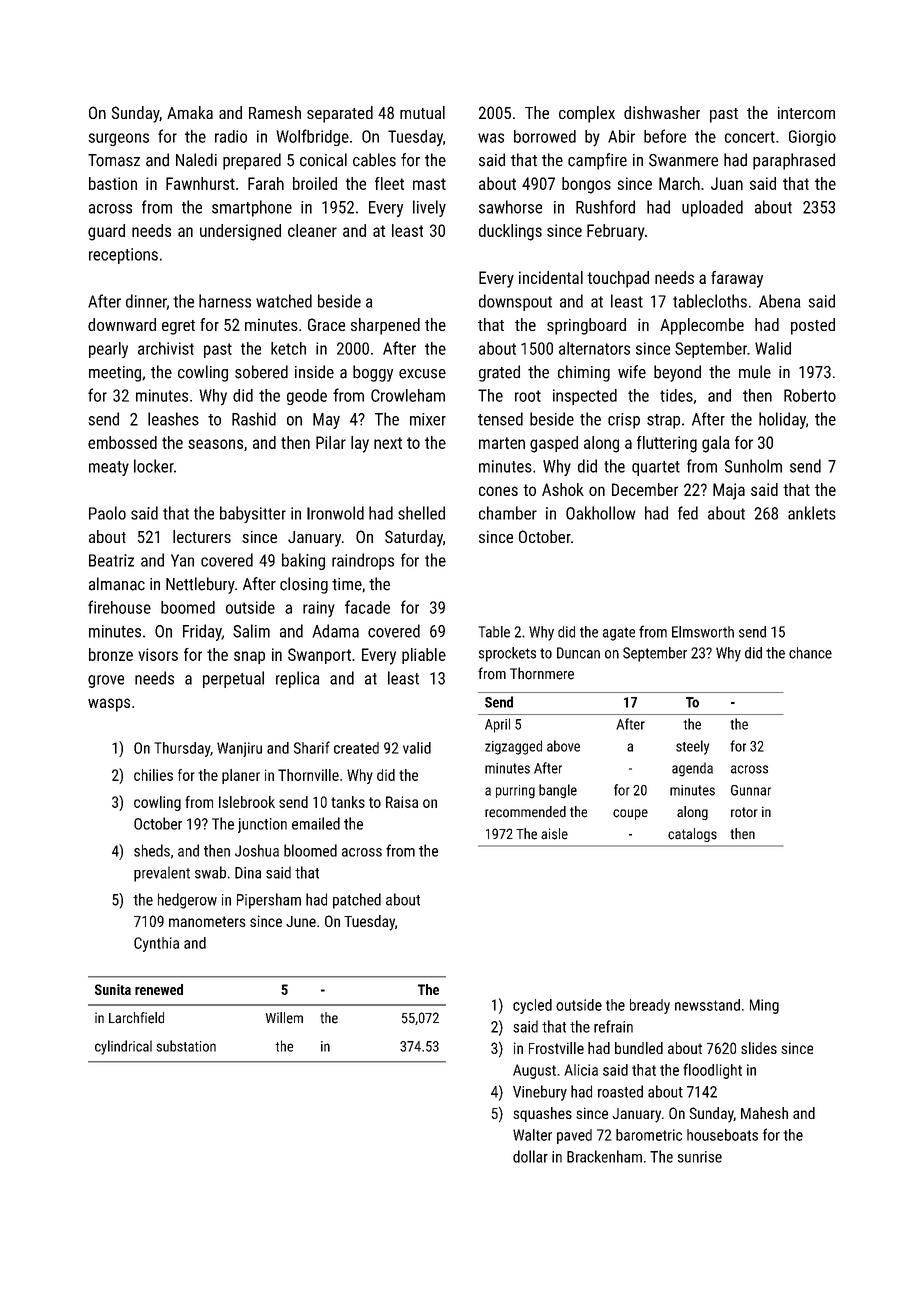  Describe the element at coordinates (200, 585) in the page. I see `Nettlebury` at that location.
